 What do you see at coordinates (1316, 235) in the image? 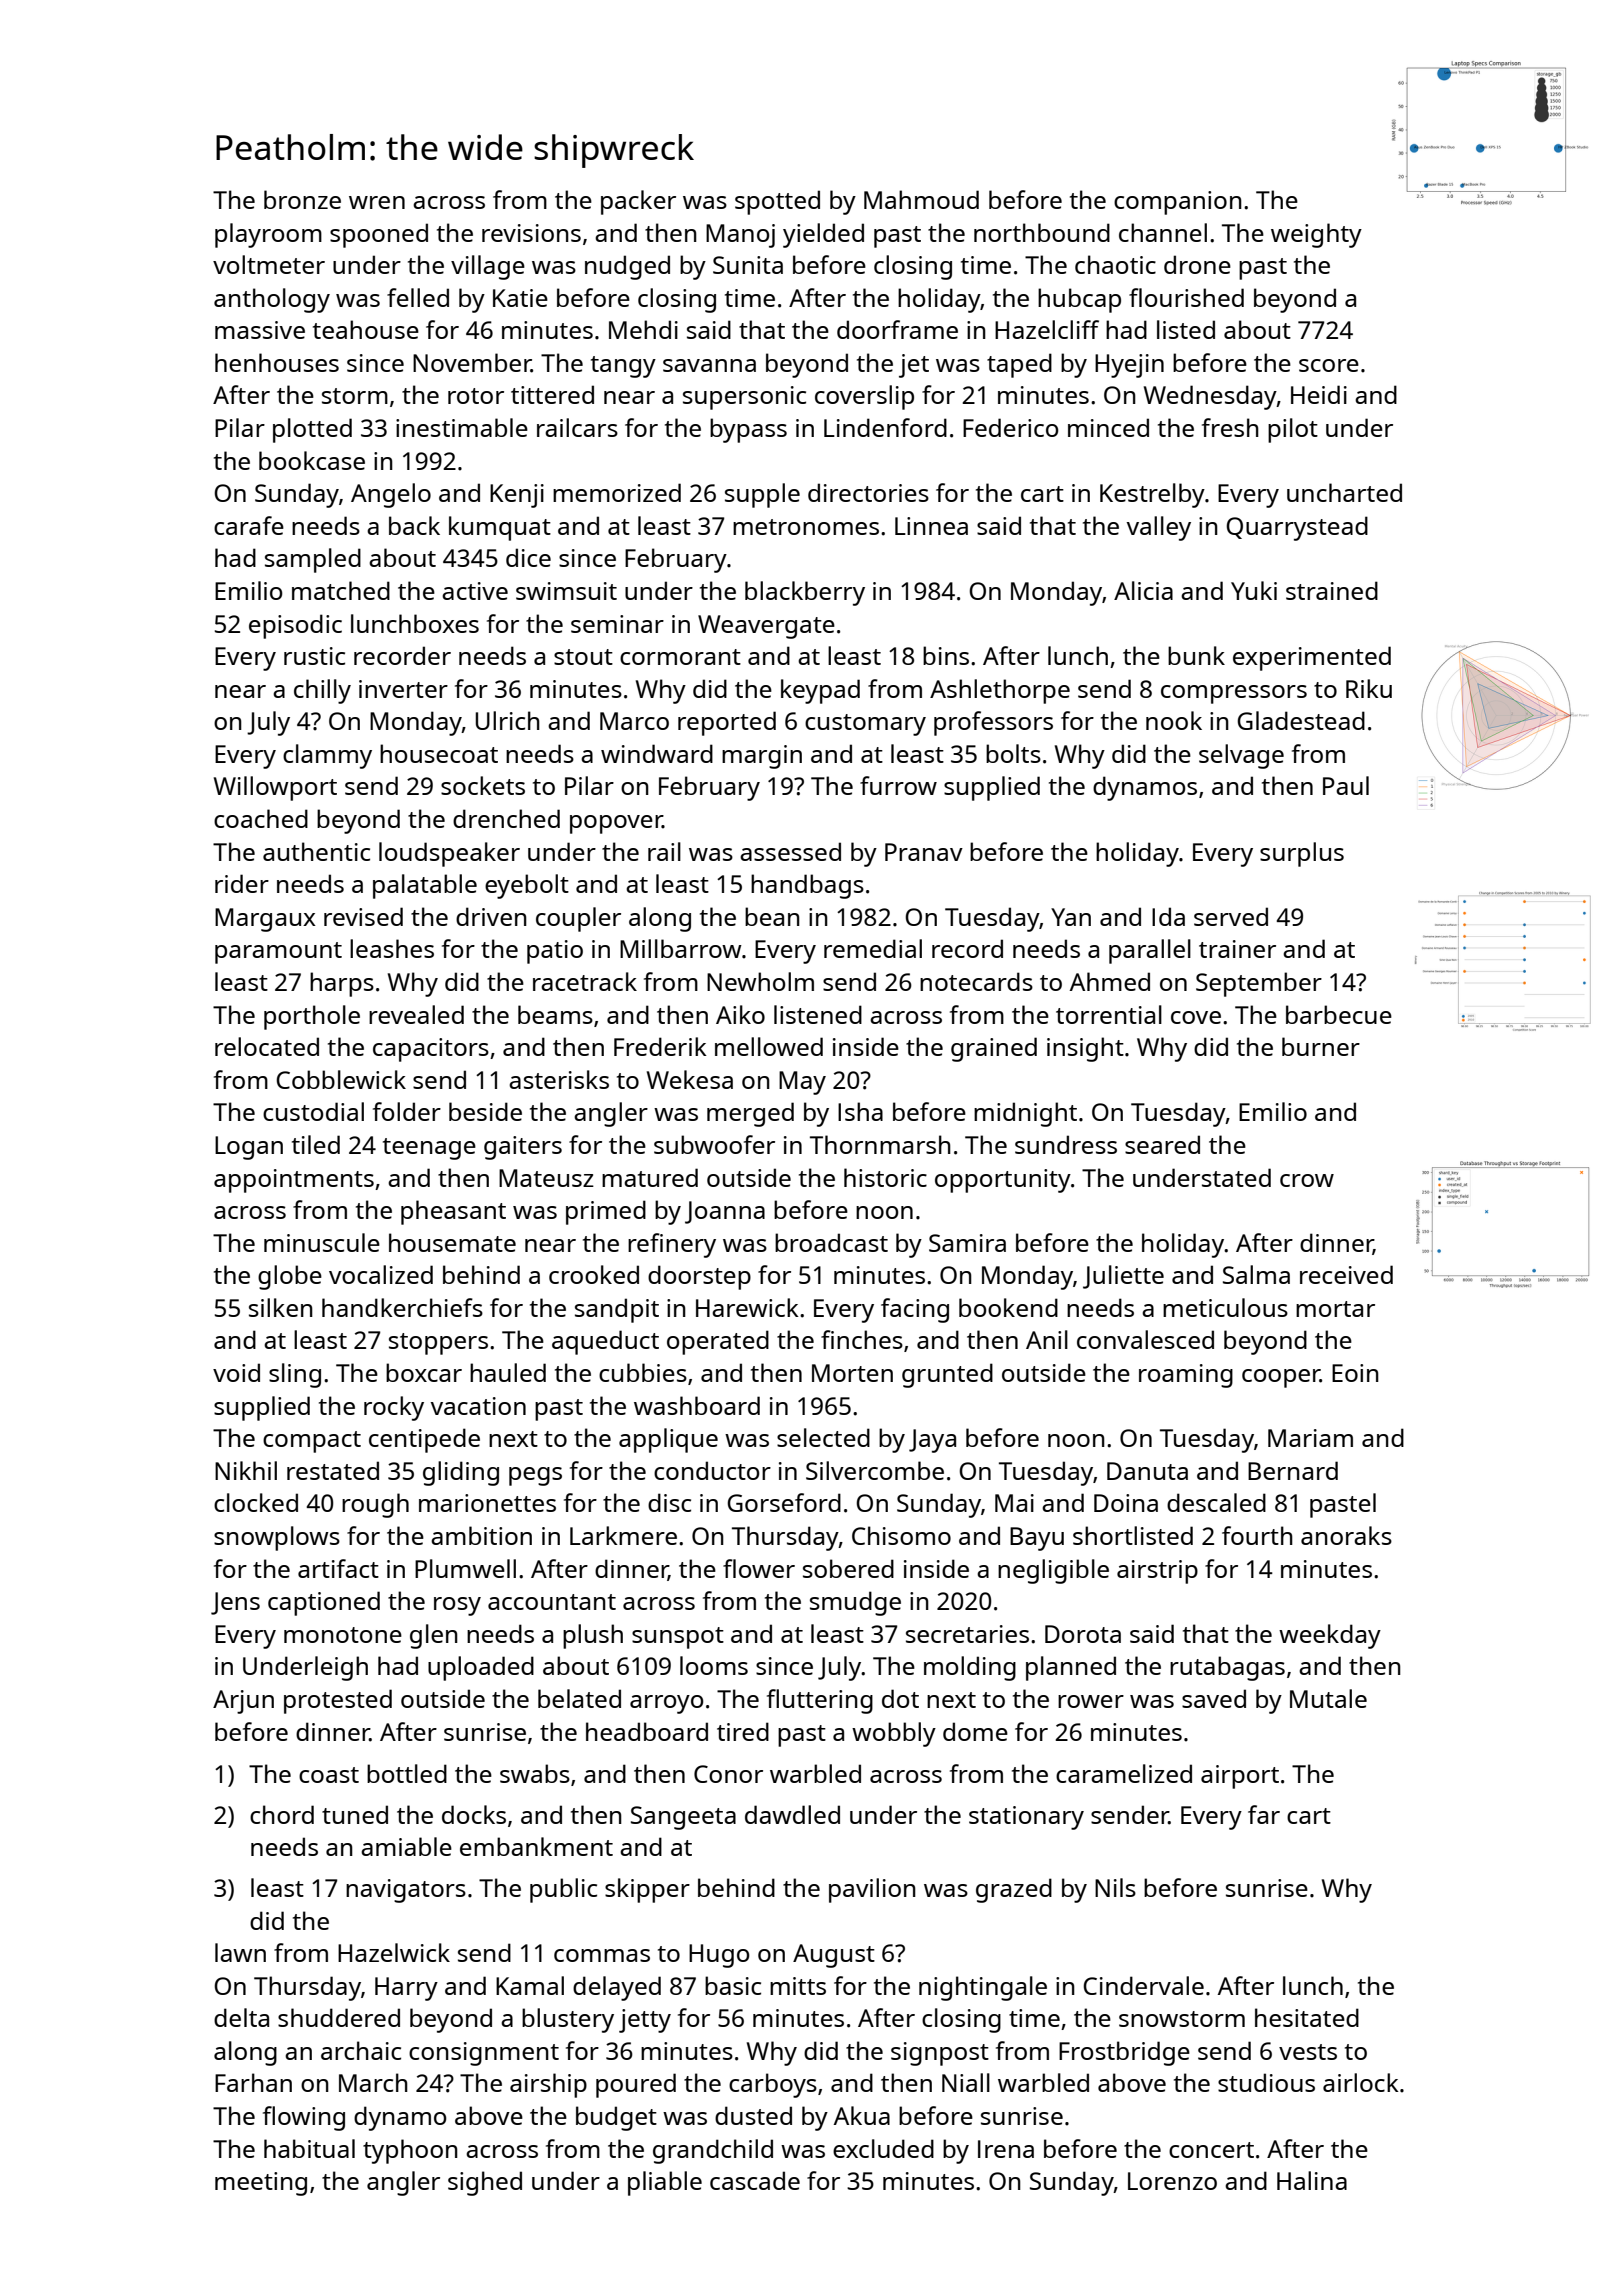
I see `weighty` at bounding box center [1316, 235].
